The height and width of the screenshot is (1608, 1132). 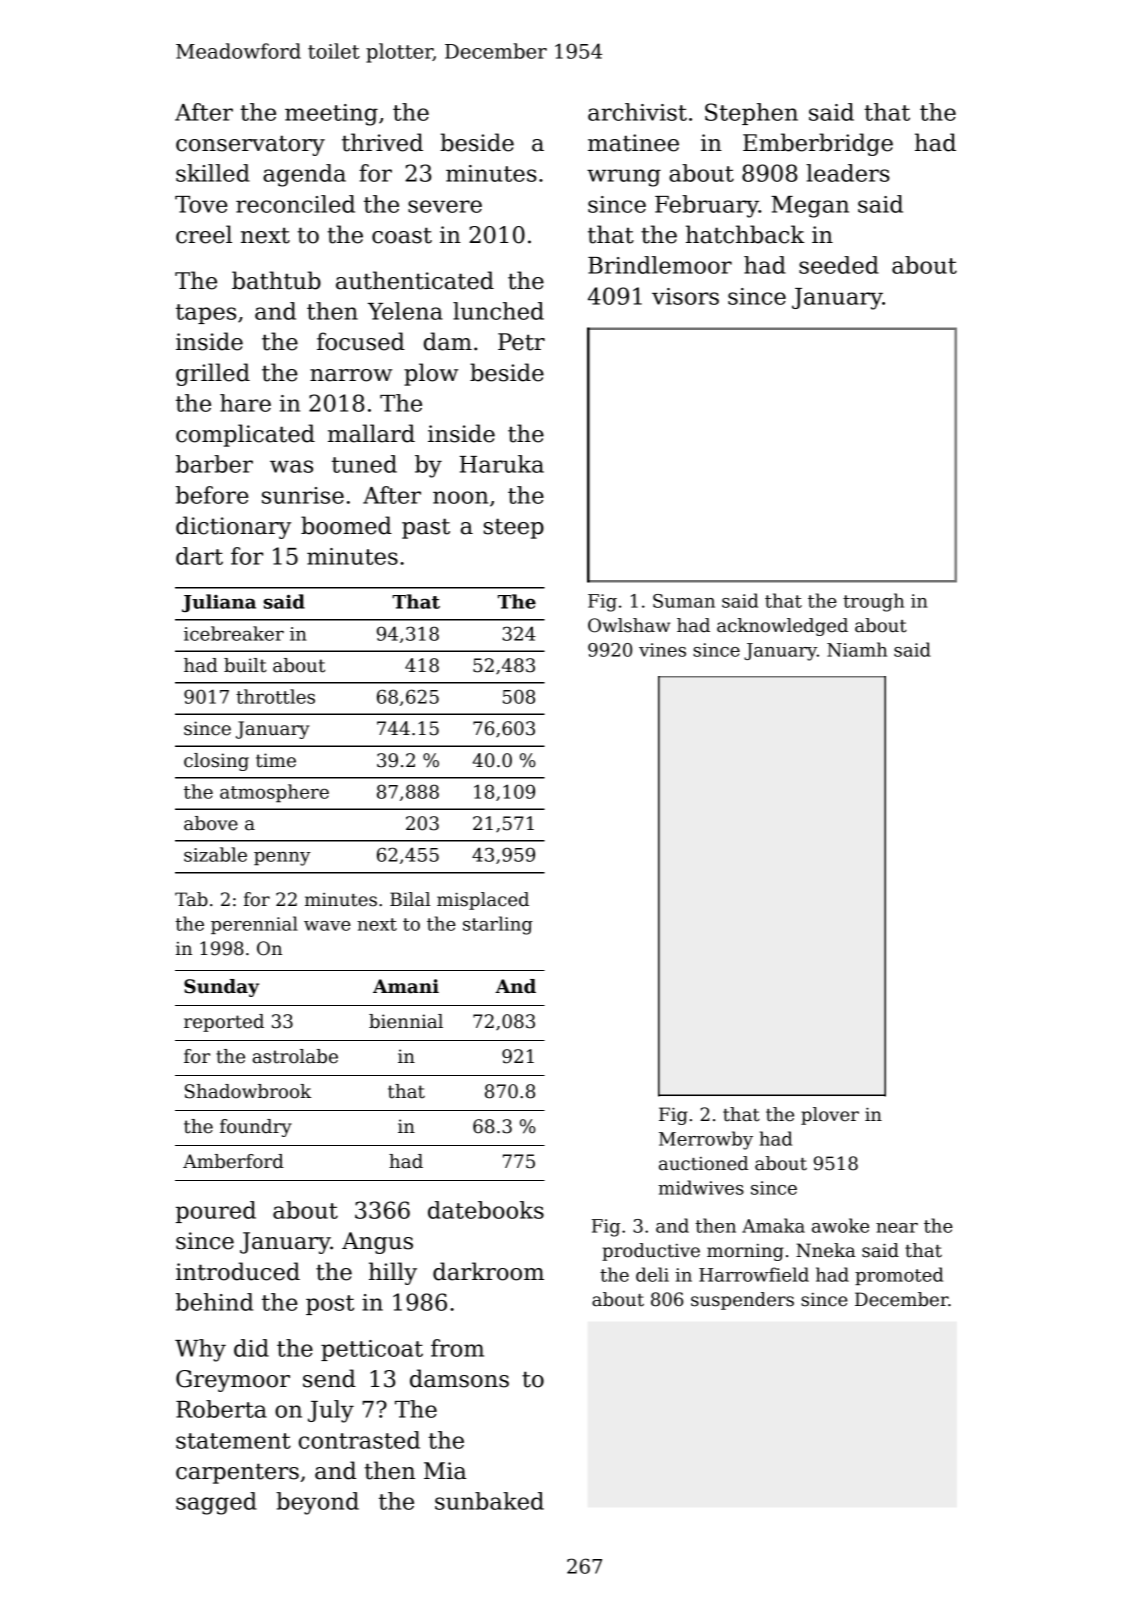 I want to click on Merrowby, so click(x=706, y=1140).
